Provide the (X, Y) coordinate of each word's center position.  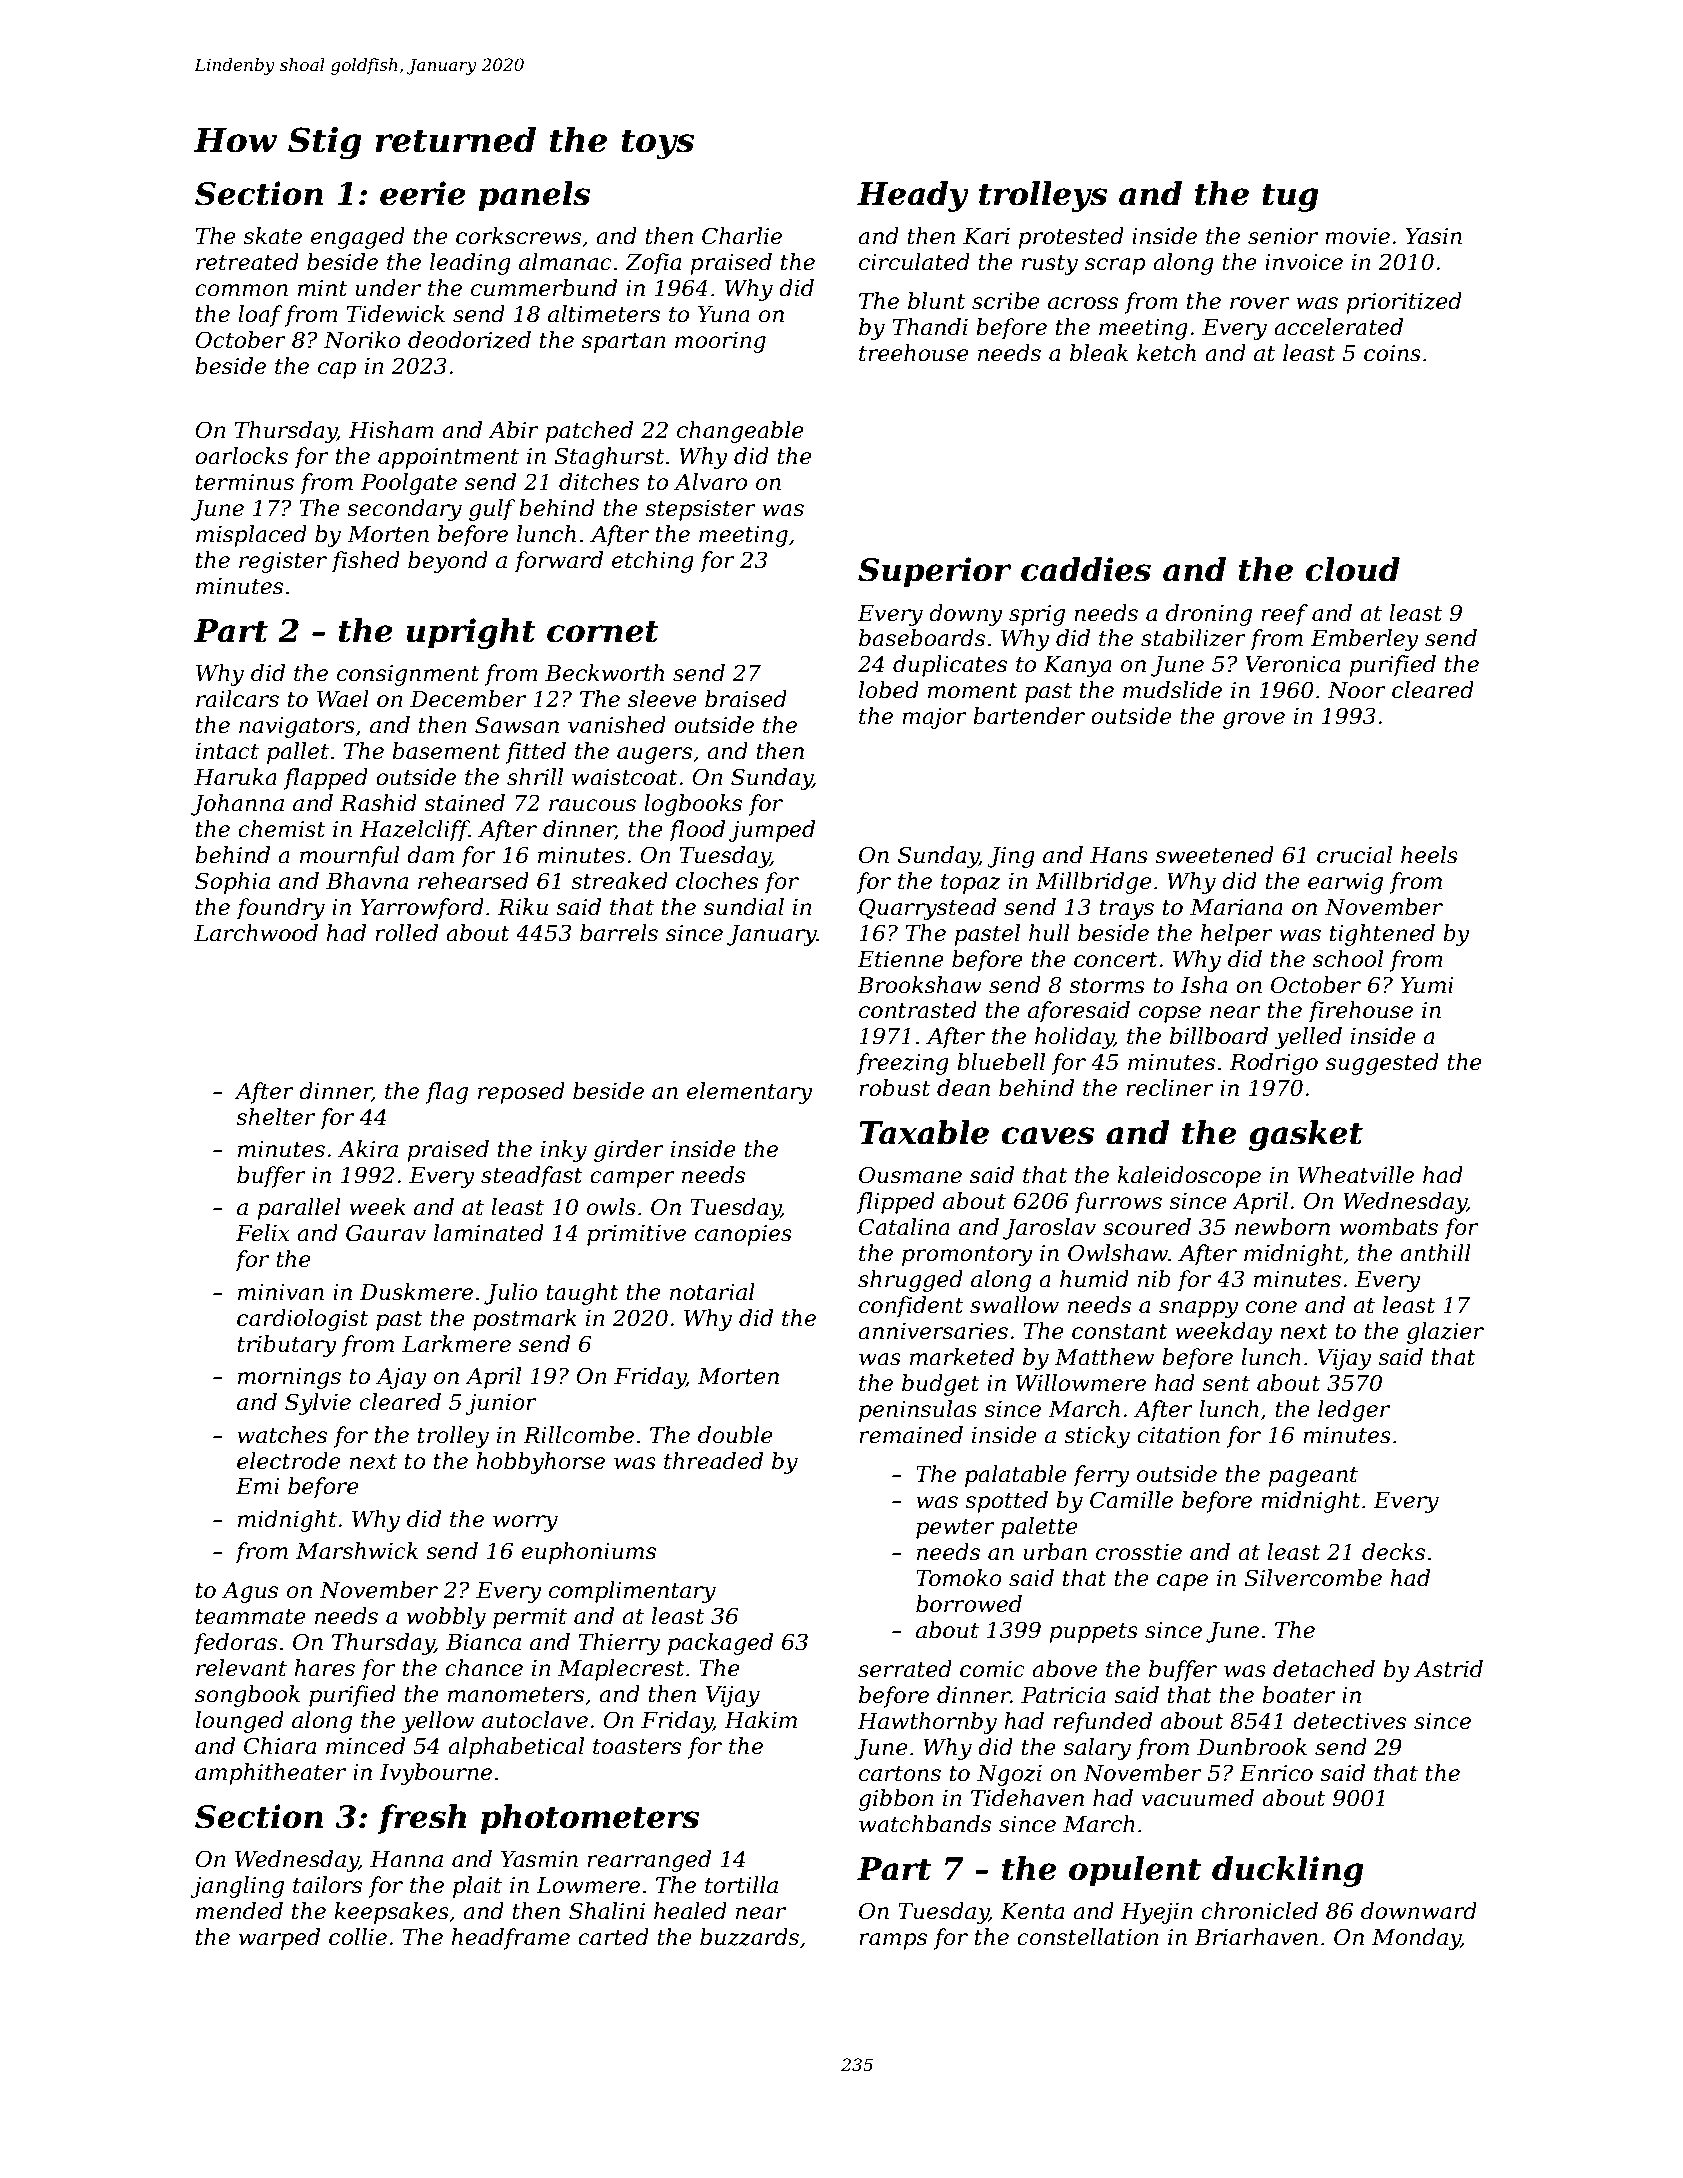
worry (525, 1523)
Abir (513, 430)
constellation (1088, 1937)
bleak (1099, 353)
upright (471, 633)
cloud (1352, 569)
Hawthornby (927, 1723)
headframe (510, 1939)
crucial (1354, 855)
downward (1419, 1911)
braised (746, 699)
